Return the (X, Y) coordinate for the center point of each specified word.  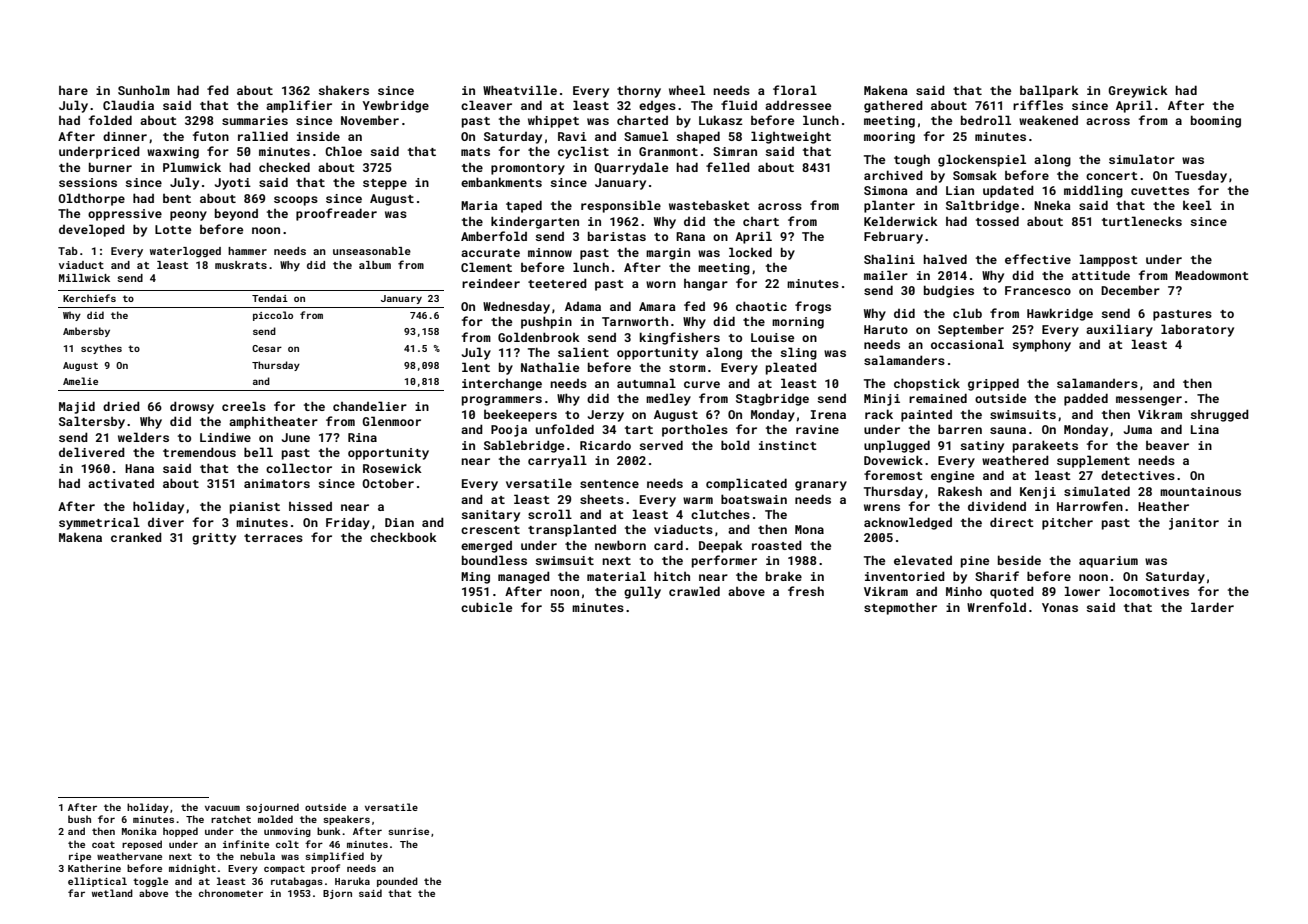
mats (475, 152)
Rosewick (392, 468)
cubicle (486, 607)
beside (1019, 560)
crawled (694, 591)
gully (642, 592)
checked (284, 167)
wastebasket (709, 205)
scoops (296, 201)
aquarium (1108, 562)
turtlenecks (1142, 221)
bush (79, 819)
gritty (214, 539)
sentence (609, 484)
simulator (1142, 159)
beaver (1167, 445)
